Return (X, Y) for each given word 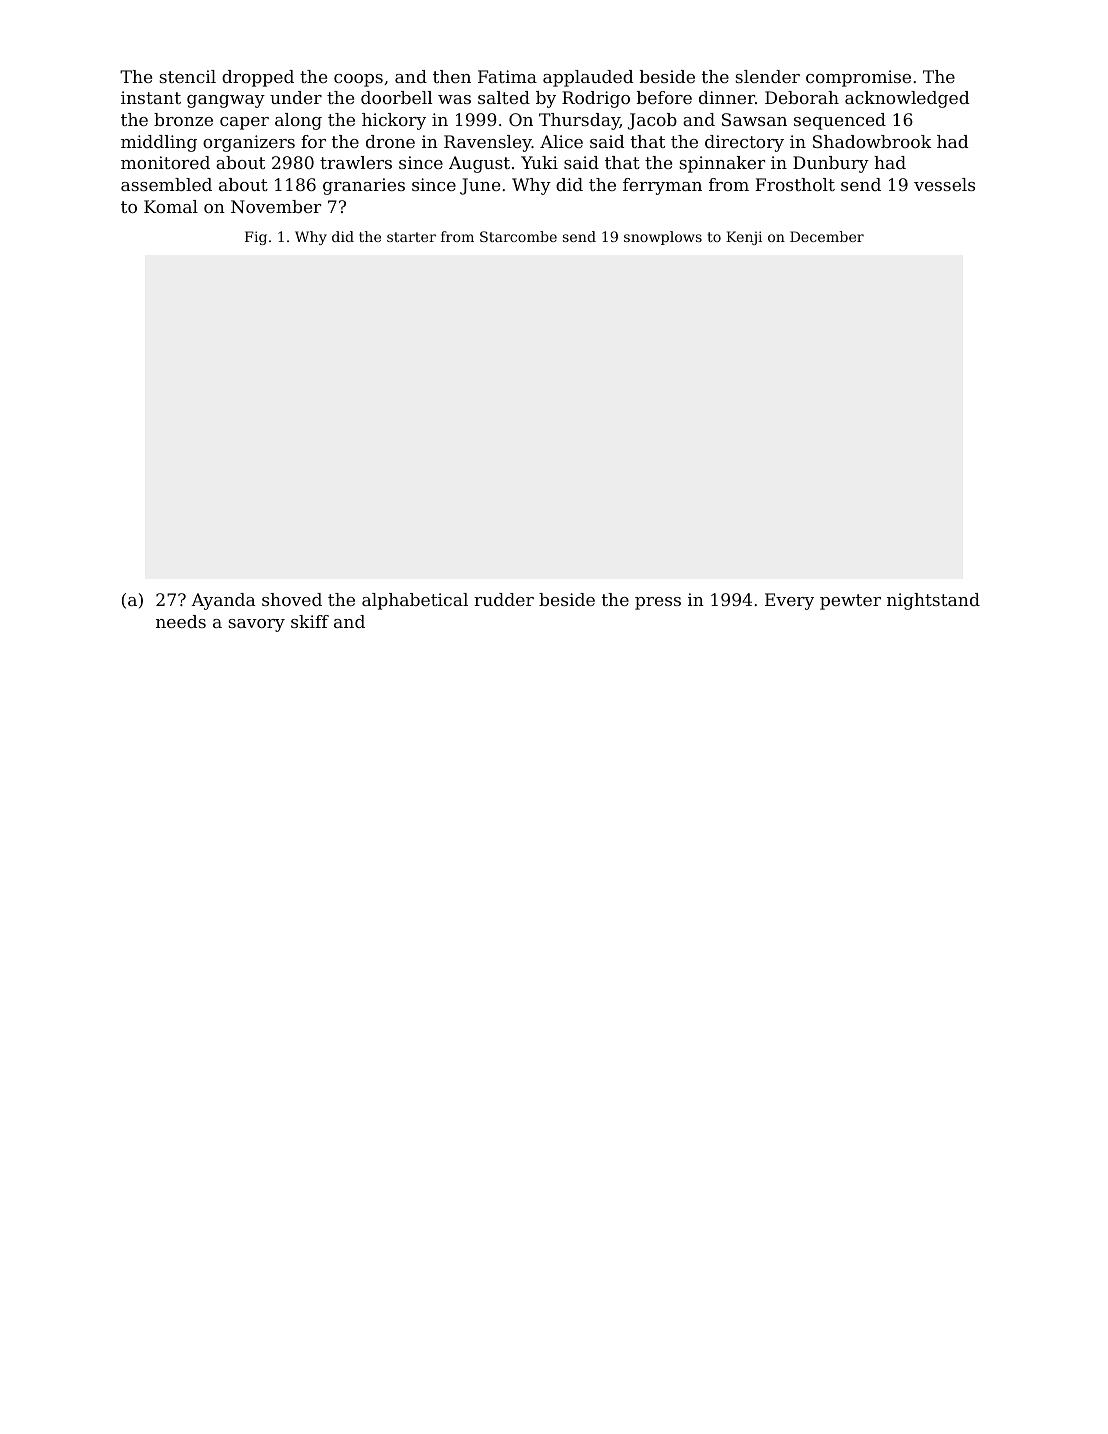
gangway (226, 101)
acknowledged (907, 99)
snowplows (663, 238)
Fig (256, 238)
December (827, 236)
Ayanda (223, 601)
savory (256, 625)
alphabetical (415, 601)
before (664, 97)
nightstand (933, 601)
